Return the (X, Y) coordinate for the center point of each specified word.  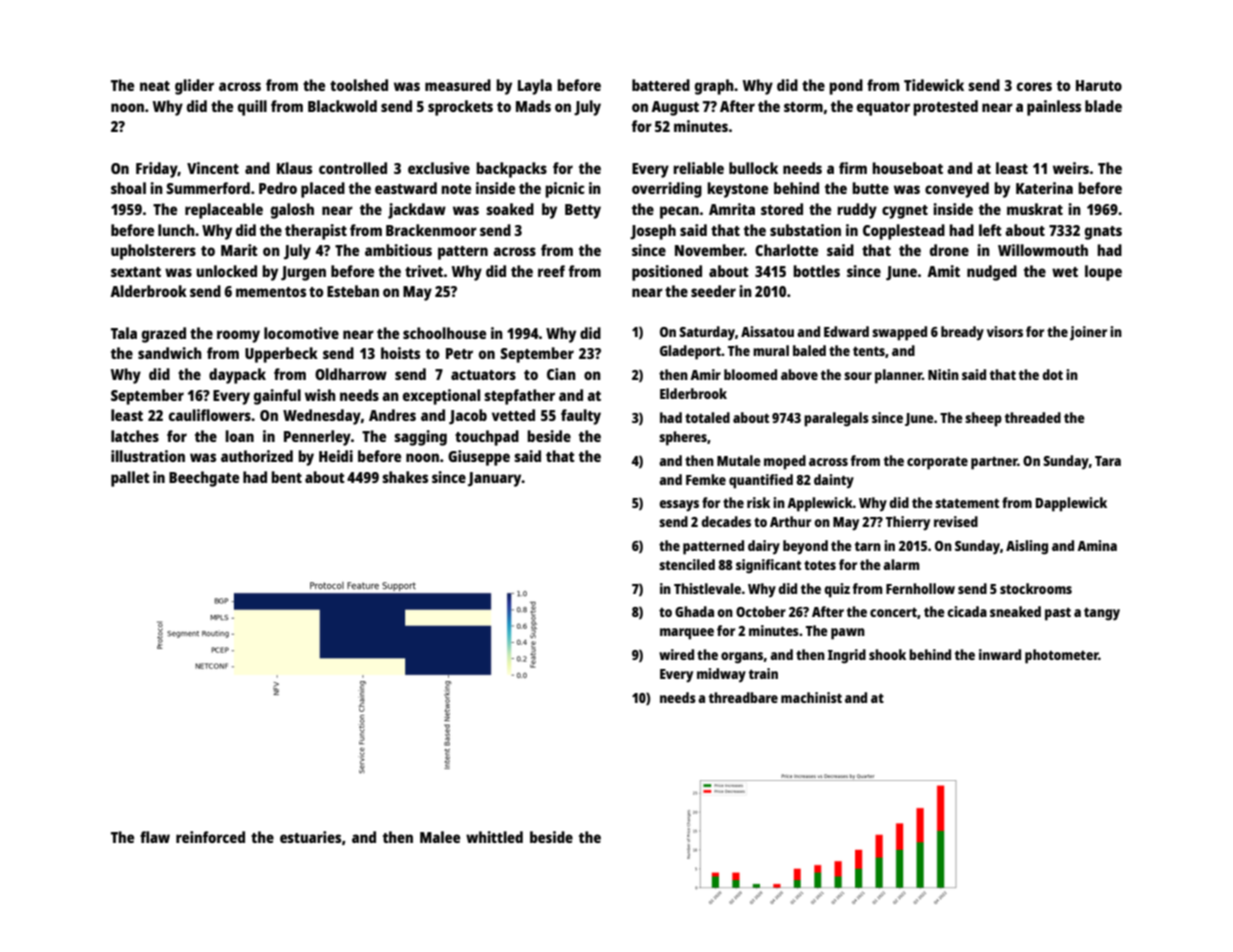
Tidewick (934, 85)
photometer (1061, 656)
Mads (533, 106)
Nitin (943, 374)
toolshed (359, 85)
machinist (811, 697)
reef (551, 271)
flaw (155, 837)
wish (320, 395)
